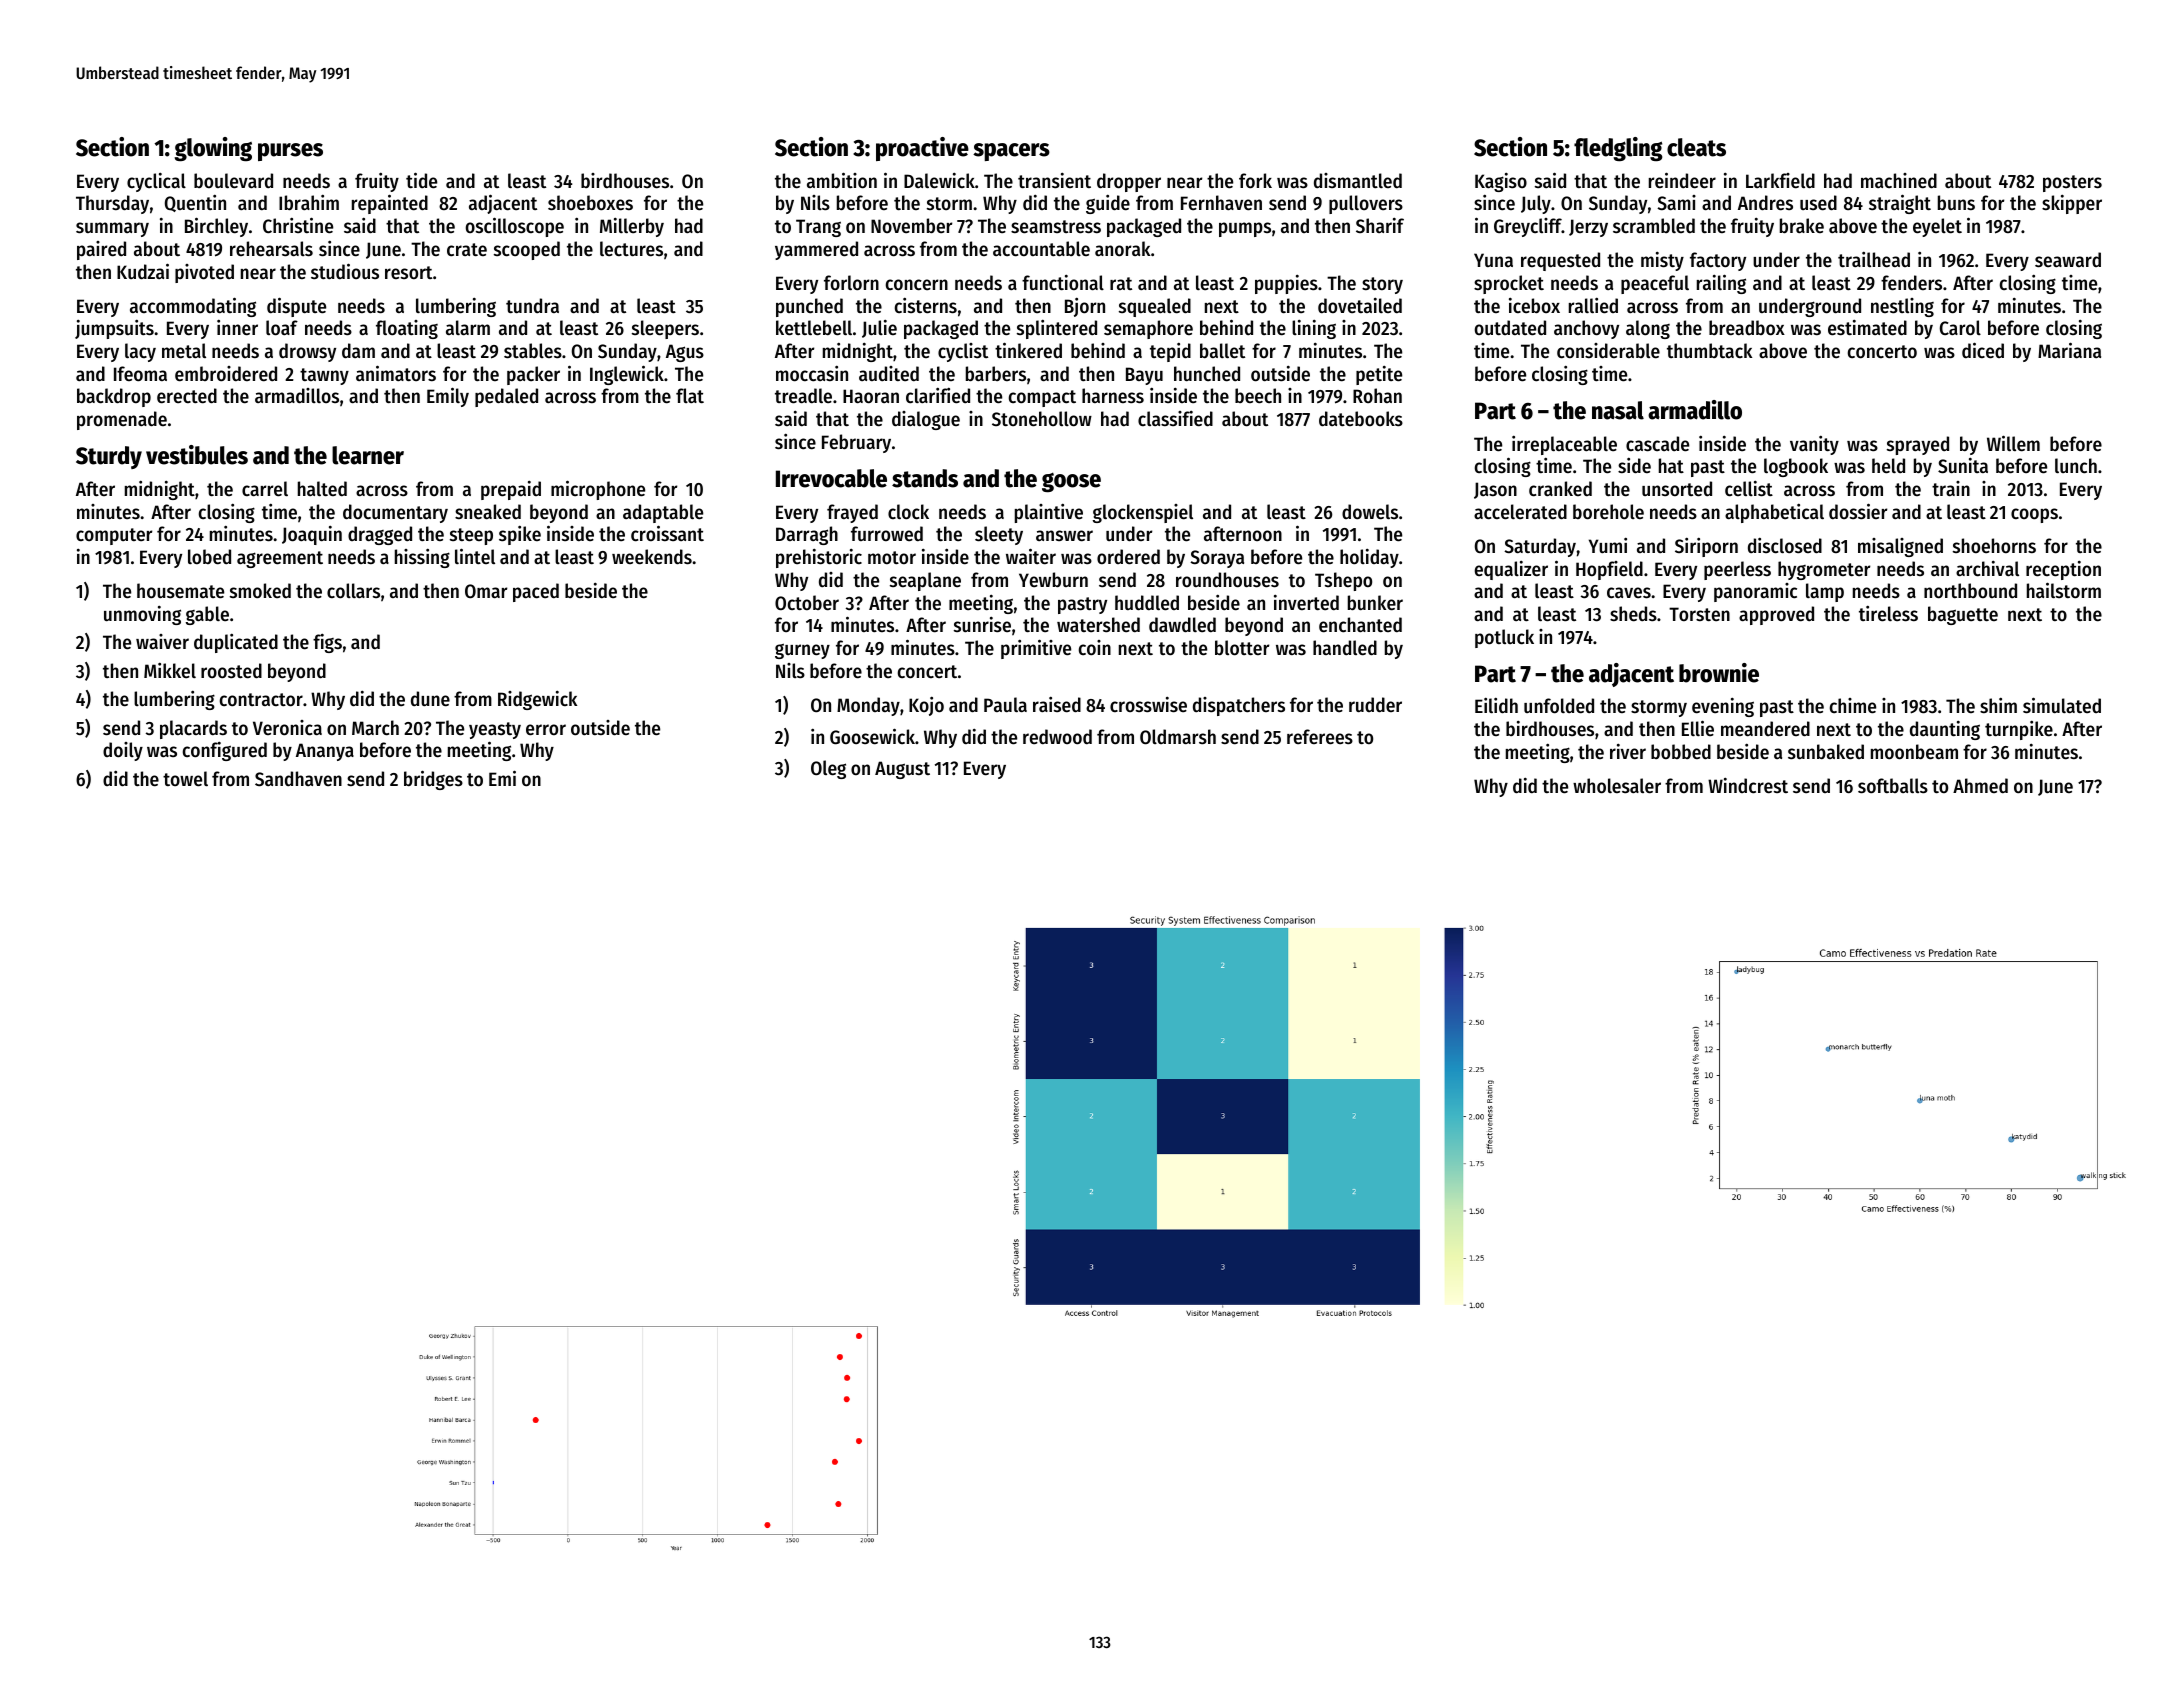 The image size is (2178, 1683). What do you see at coordinates (546, 730) in the screenshot?
I see `error` at bounding box center [546, 730].
